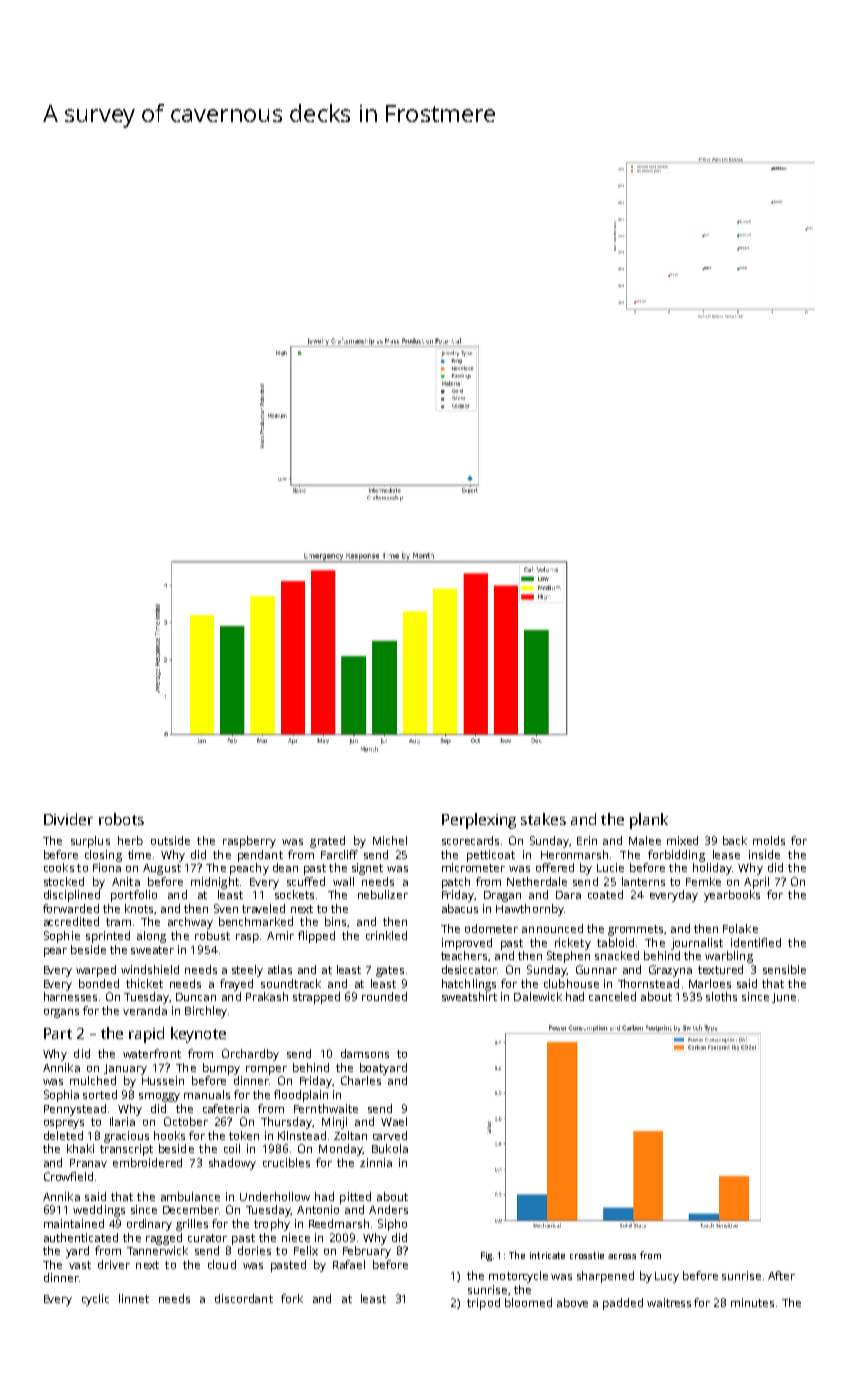  What do you see at coordinates (721, 996) in the image?
I see `sloths` at bounding box center [721, 996].
